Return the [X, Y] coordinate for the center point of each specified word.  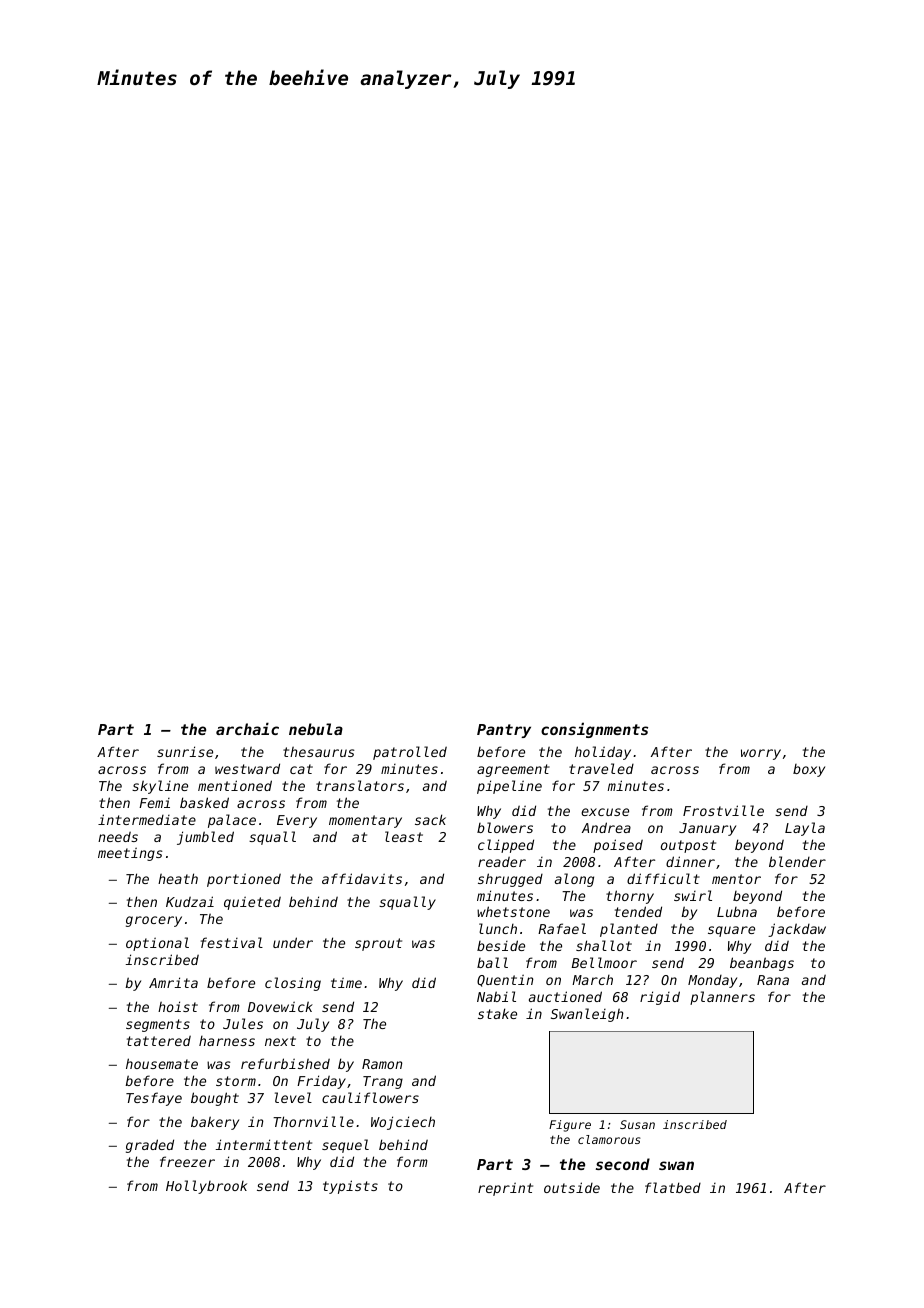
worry [761, 754]
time [346, 982]
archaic [247, 728]
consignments [594, 730]
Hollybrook [206, 1187]
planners [722, 998]
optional [157, 944]
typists [350, 1187]
